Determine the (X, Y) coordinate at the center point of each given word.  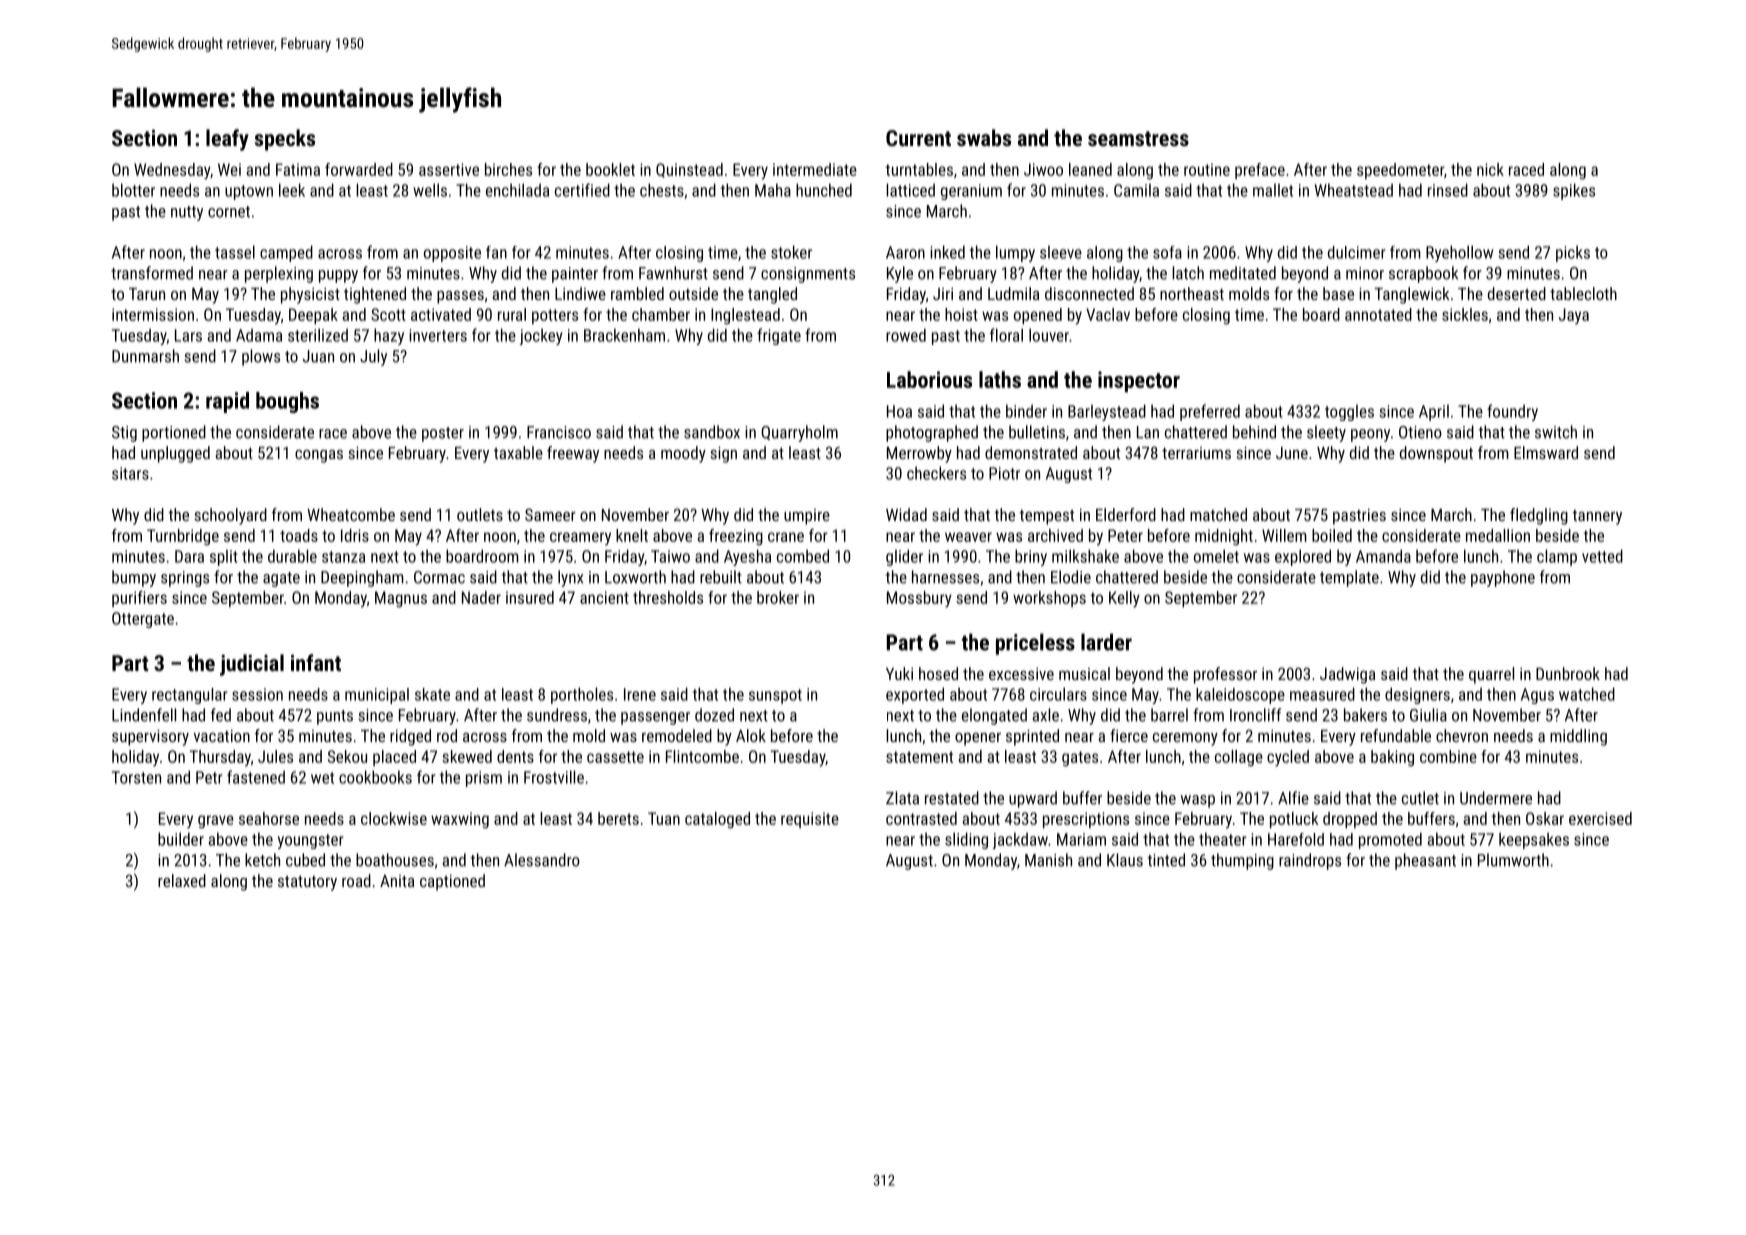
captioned (452, 882)
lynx (570, 578)
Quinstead (689, 170)
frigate (779, 336)
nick (1490, 169)
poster (443, 434)
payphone (1503, 578)
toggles (1349, 412)
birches (508, 169)
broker (778, 597)
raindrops (1310, 861)
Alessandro (542, 860)
